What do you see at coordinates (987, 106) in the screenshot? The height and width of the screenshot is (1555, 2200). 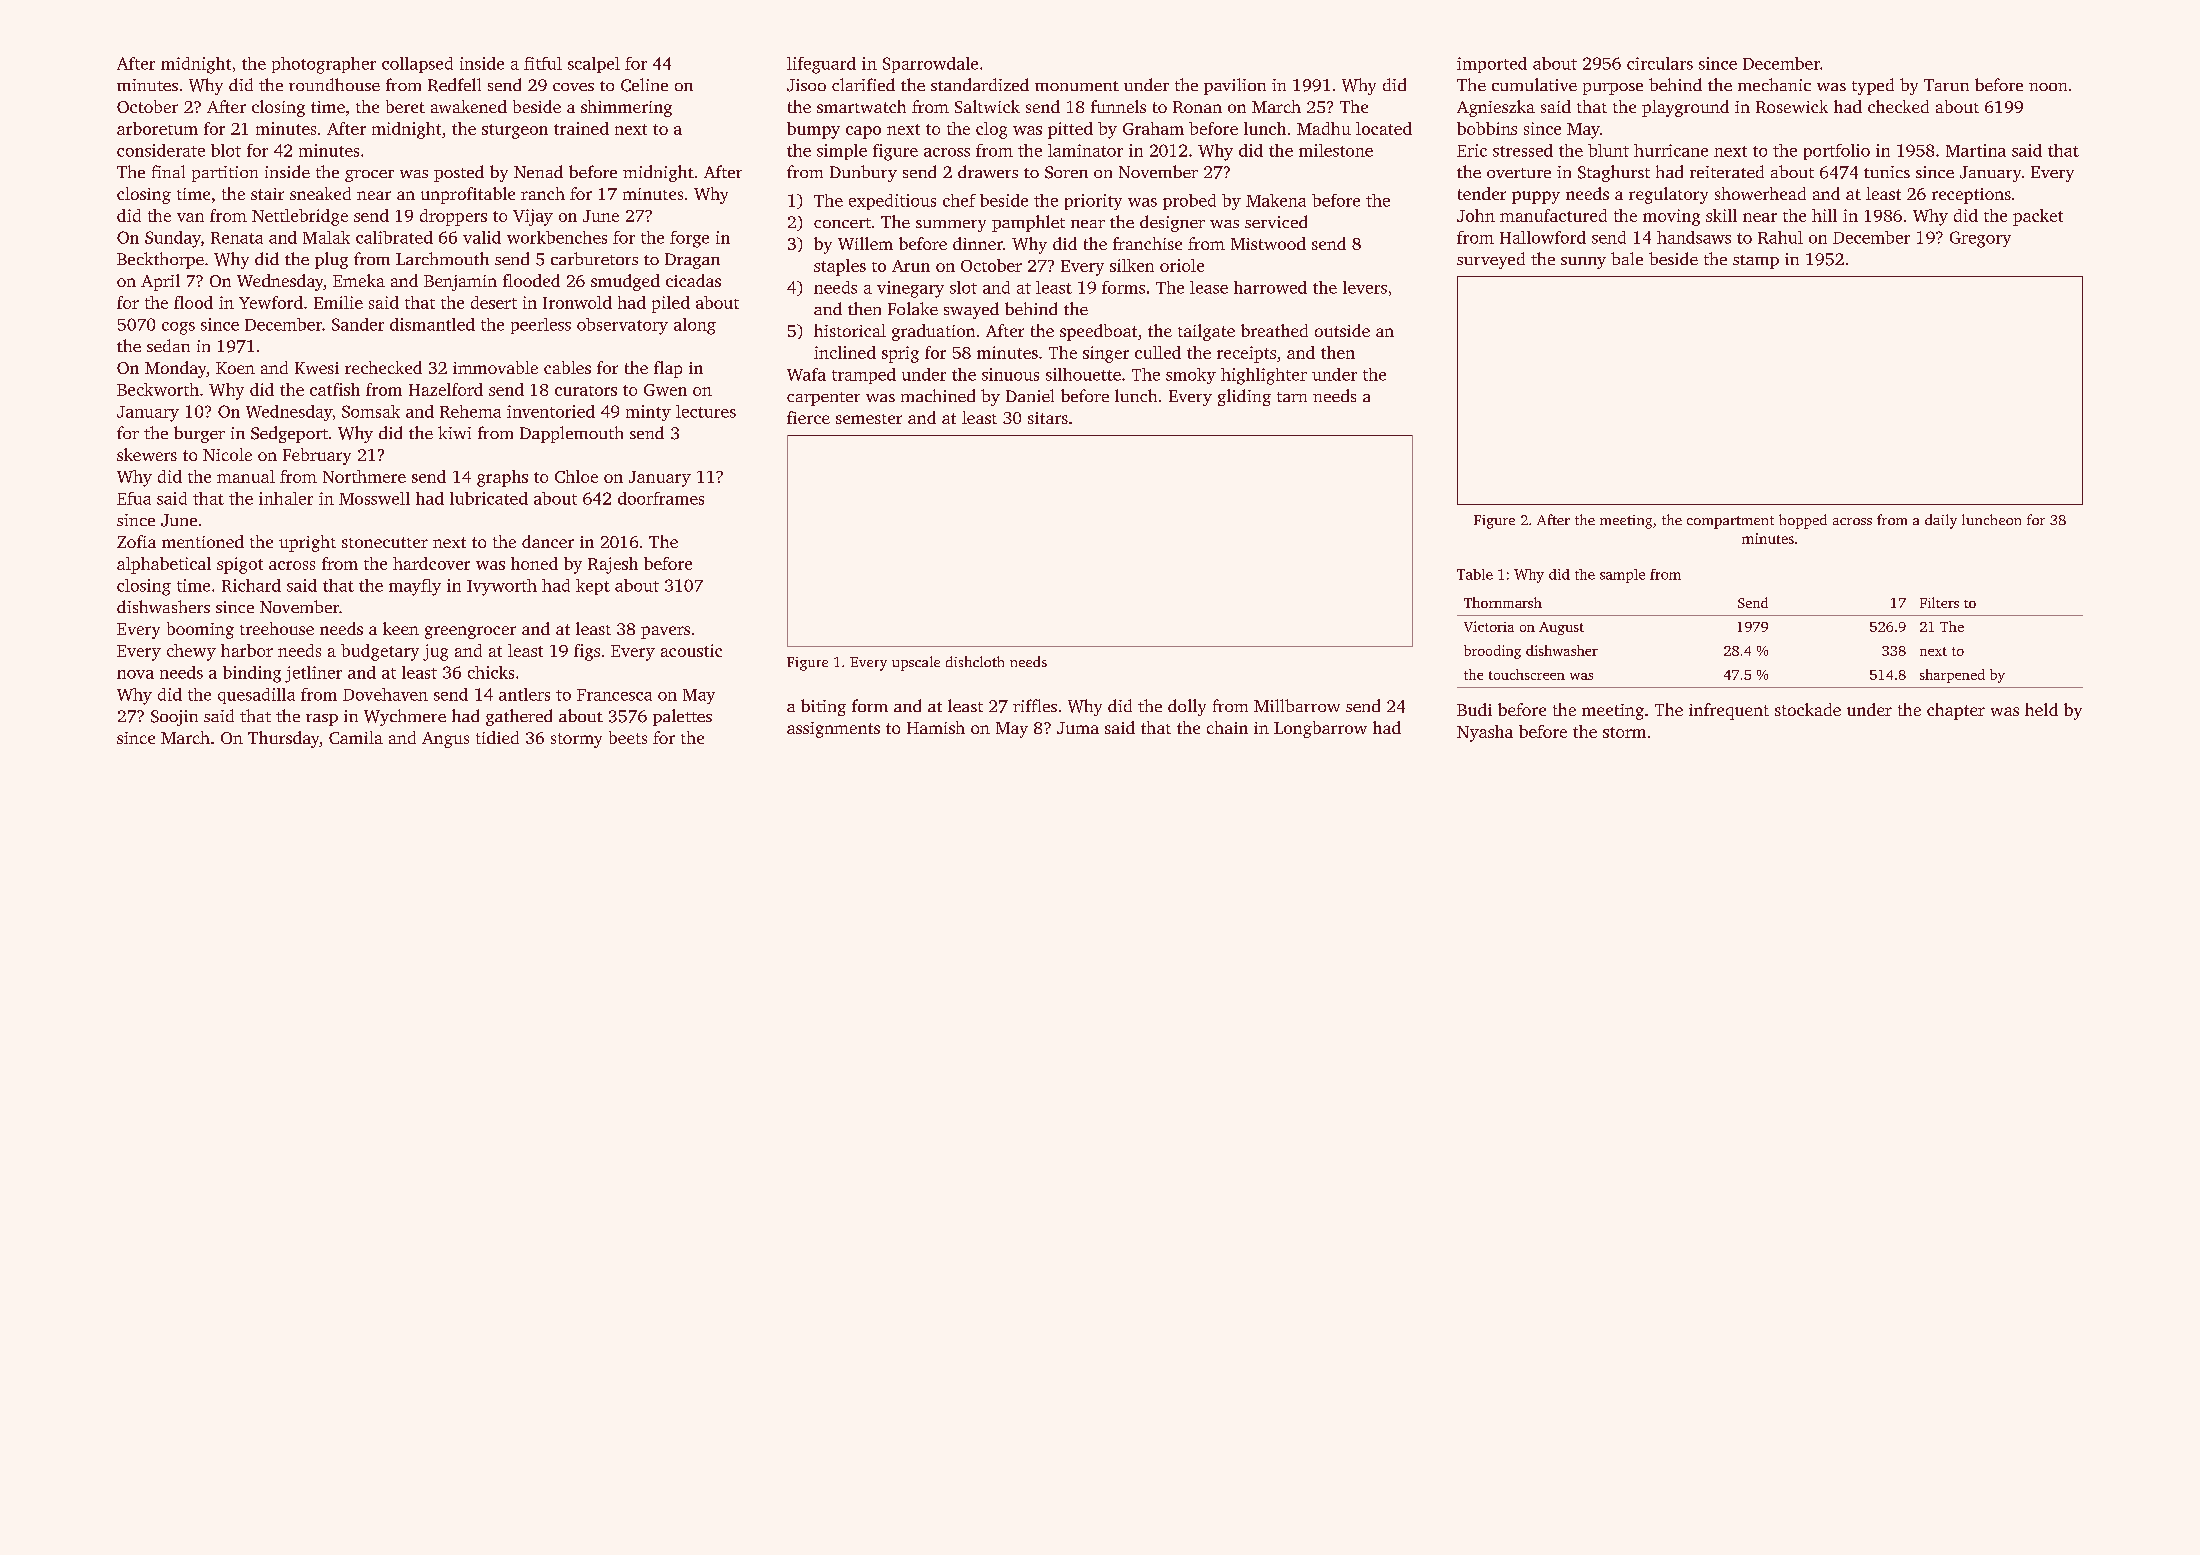 I see `Saltwick` at bounding box center [987, 106].
